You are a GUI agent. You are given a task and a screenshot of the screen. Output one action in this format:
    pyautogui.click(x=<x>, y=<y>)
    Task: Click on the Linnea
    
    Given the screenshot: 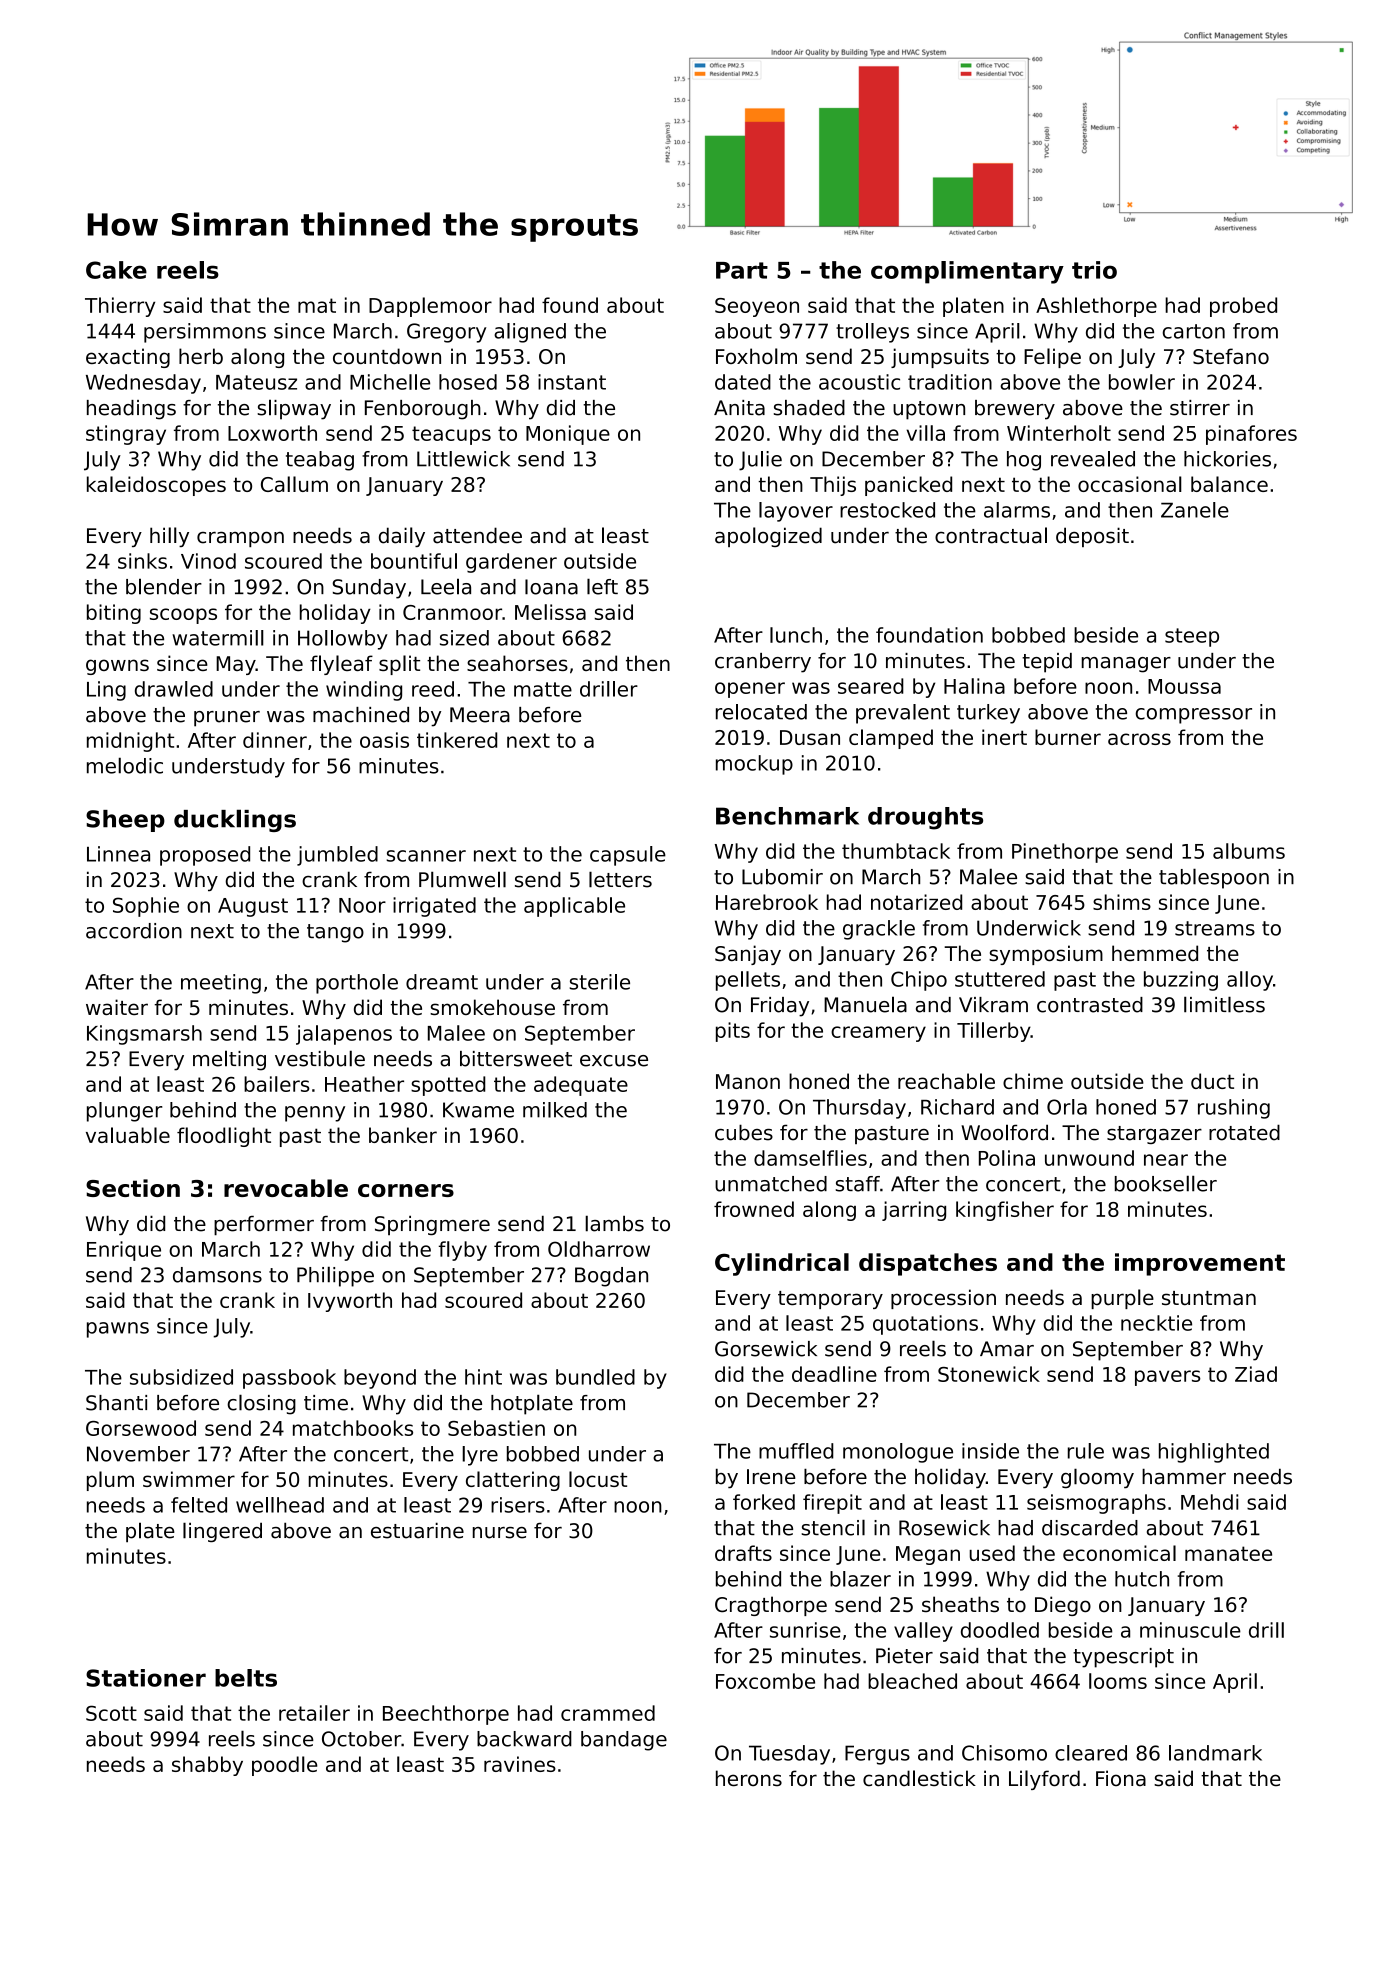 What is the action you would take?
    pyautogui.click(x=118, y=854)
